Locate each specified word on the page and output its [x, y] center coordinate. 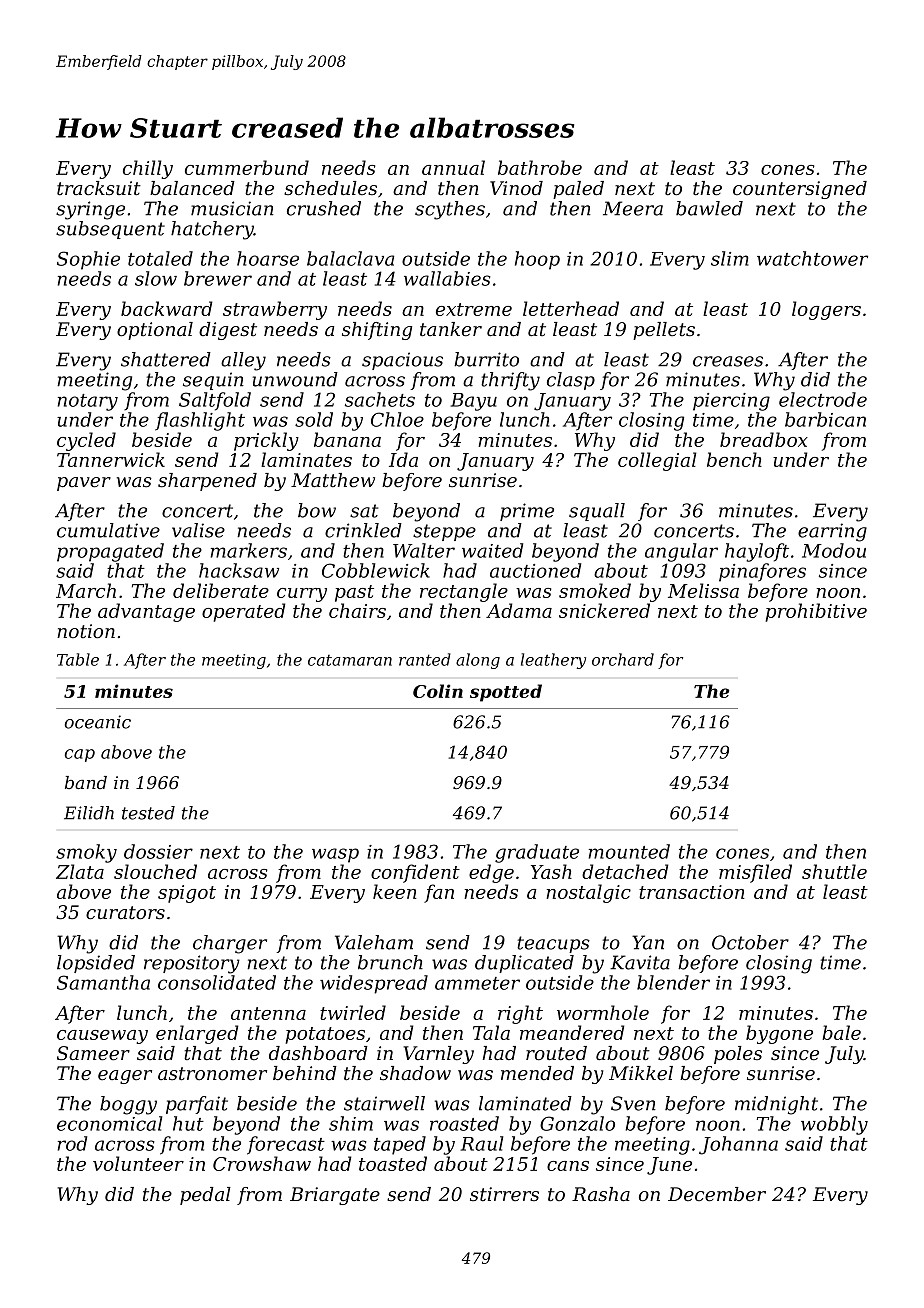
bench [734, 459]
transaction [692, 892]
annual [453, 167]
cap [80, 755]
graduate [537, 853]
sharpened [207, 482]
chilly [148, 169]
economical [110, 1123]
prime [527, 512]
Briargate [335, 1196]
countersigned [800, 190]
